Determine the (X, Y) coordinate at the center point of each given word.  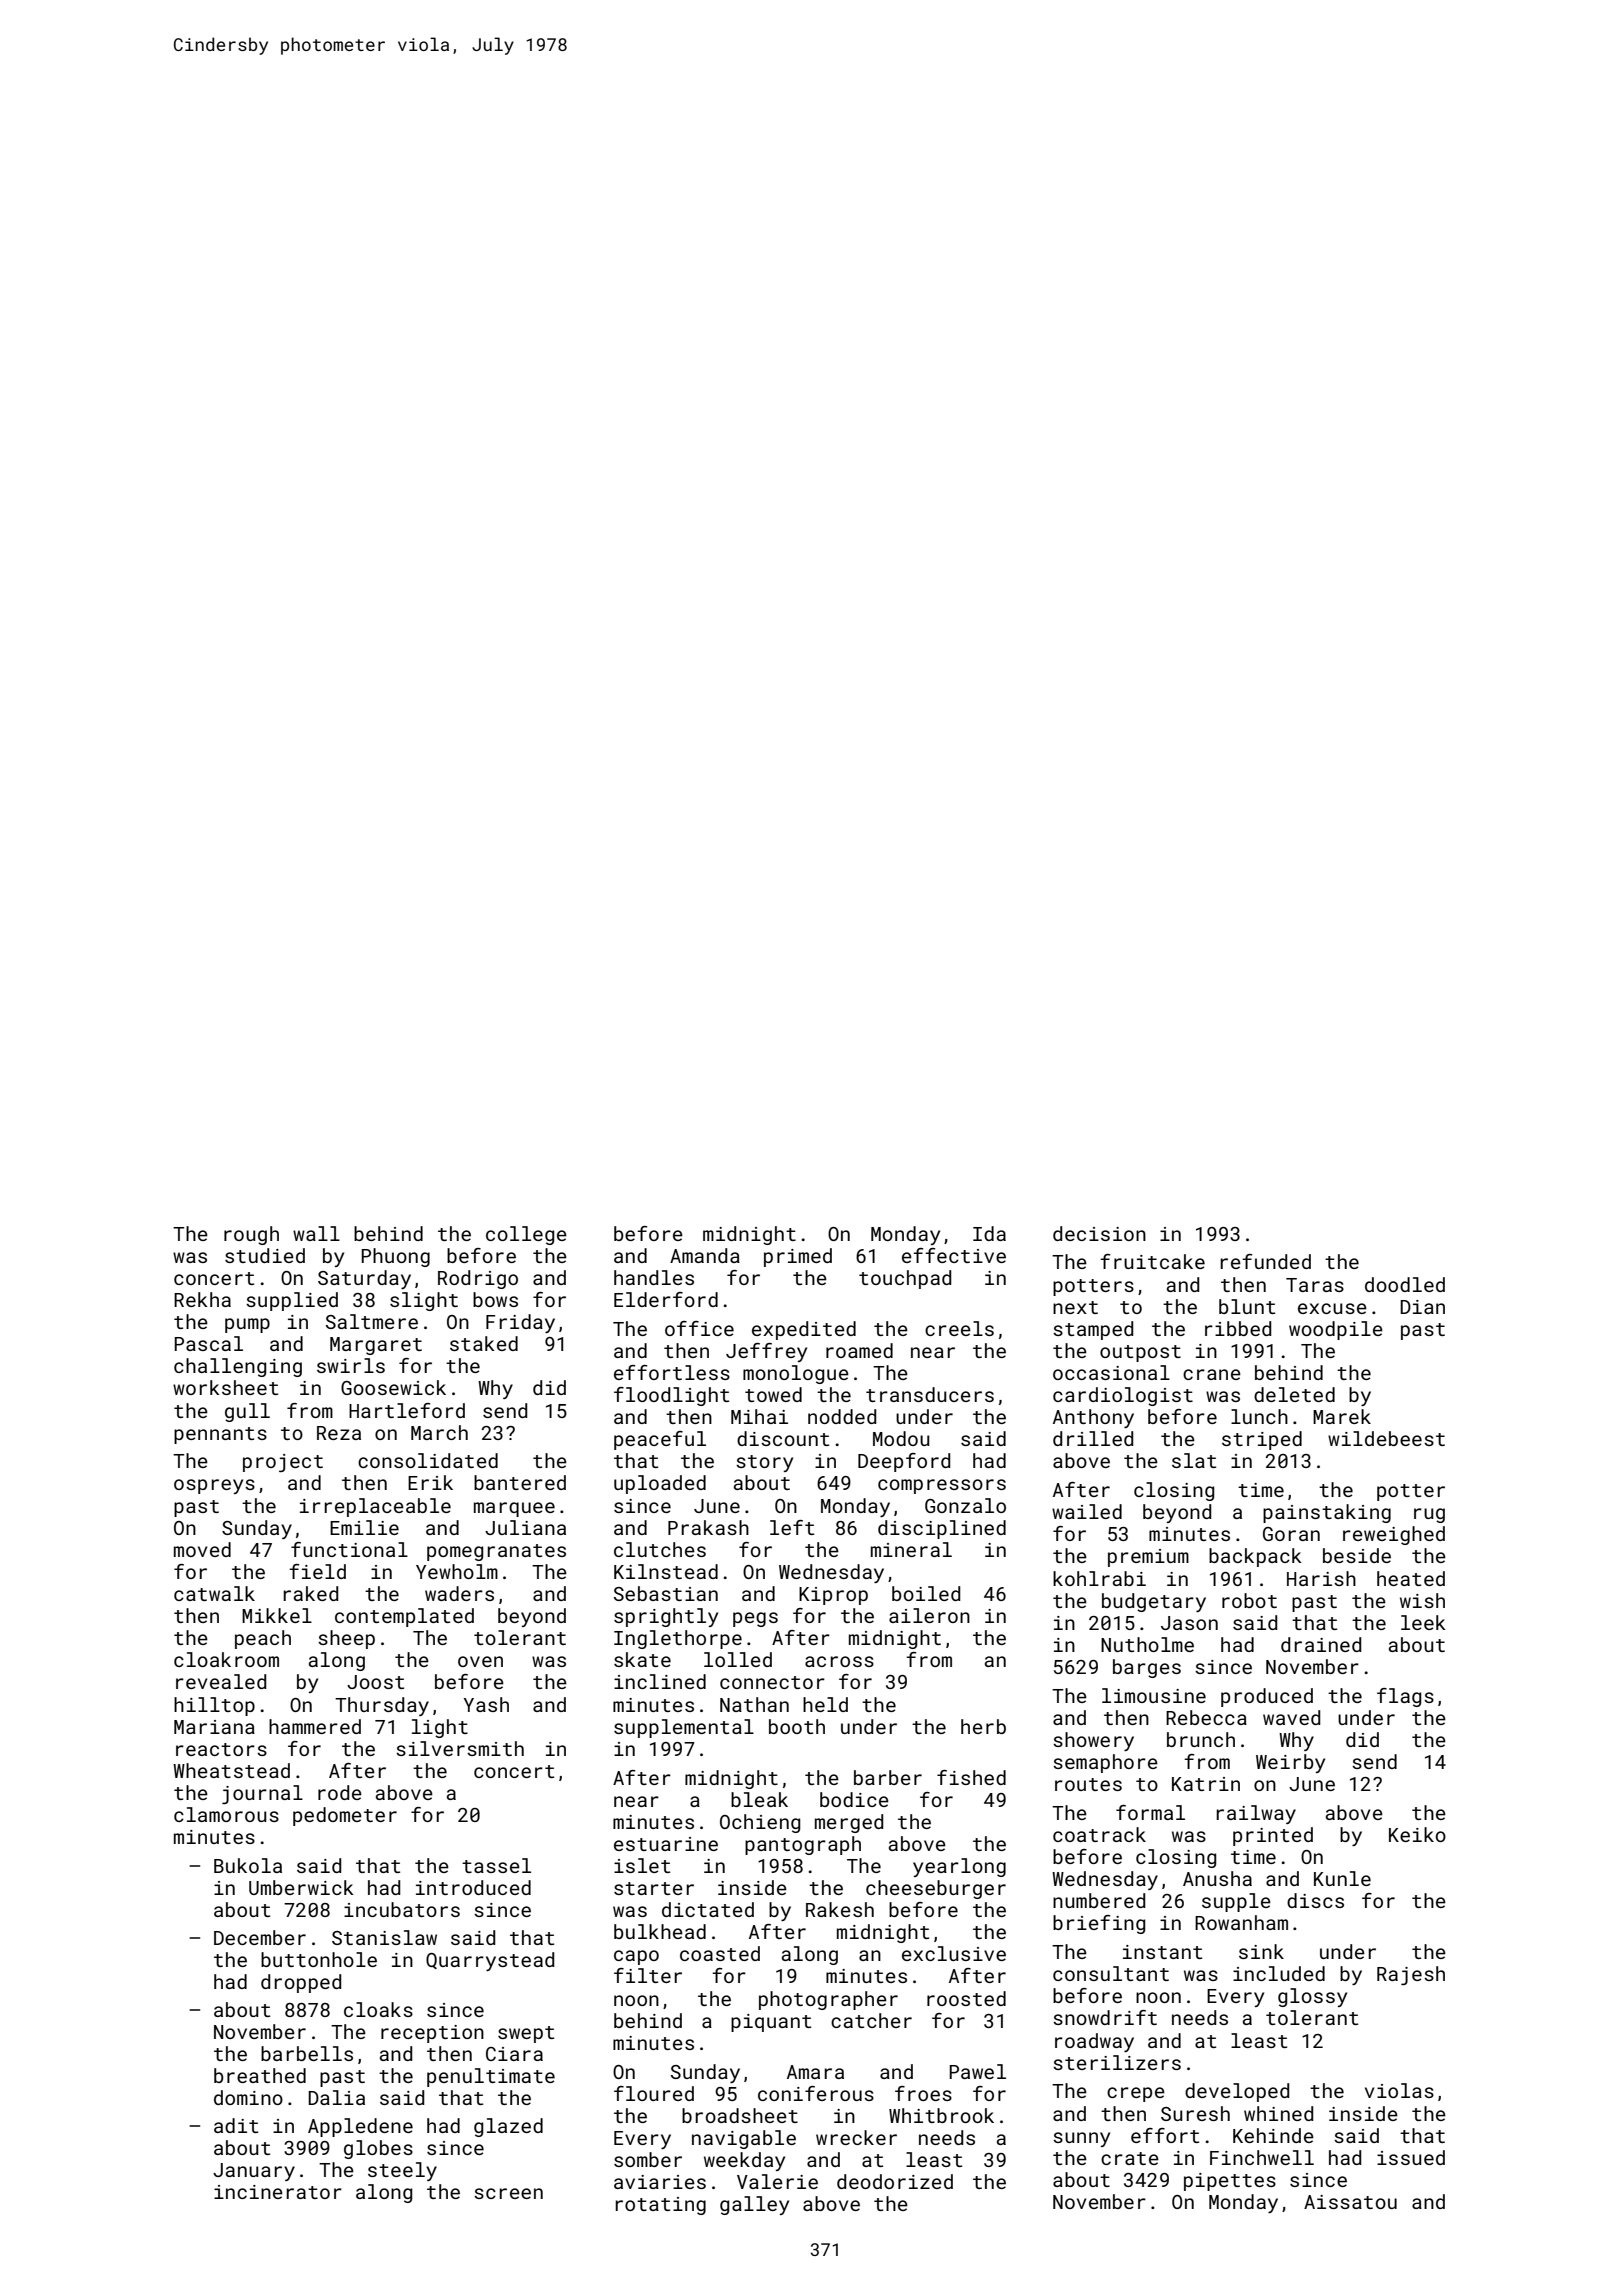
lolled (738, 1659)
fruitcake (1152, 1261)
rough (251, 1235)
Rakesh (840, 1909)
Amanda (705, 1255)
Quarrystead (490, 1961)
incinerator (278, 2192)
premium (1148, 1558)
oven (480, 1661)
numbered (1099, 1900)
